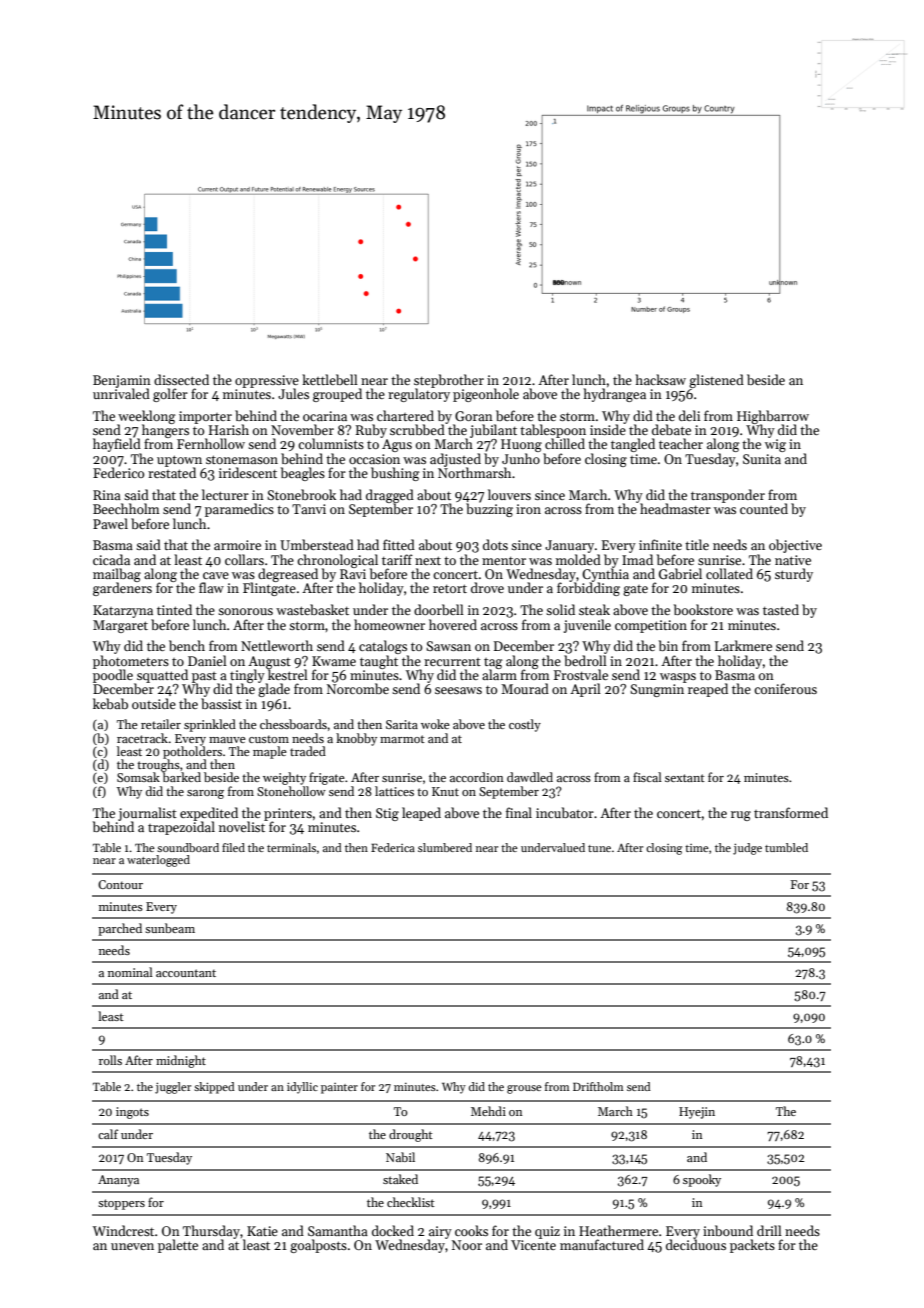  I want to click on degreased, so click(288, 575).
